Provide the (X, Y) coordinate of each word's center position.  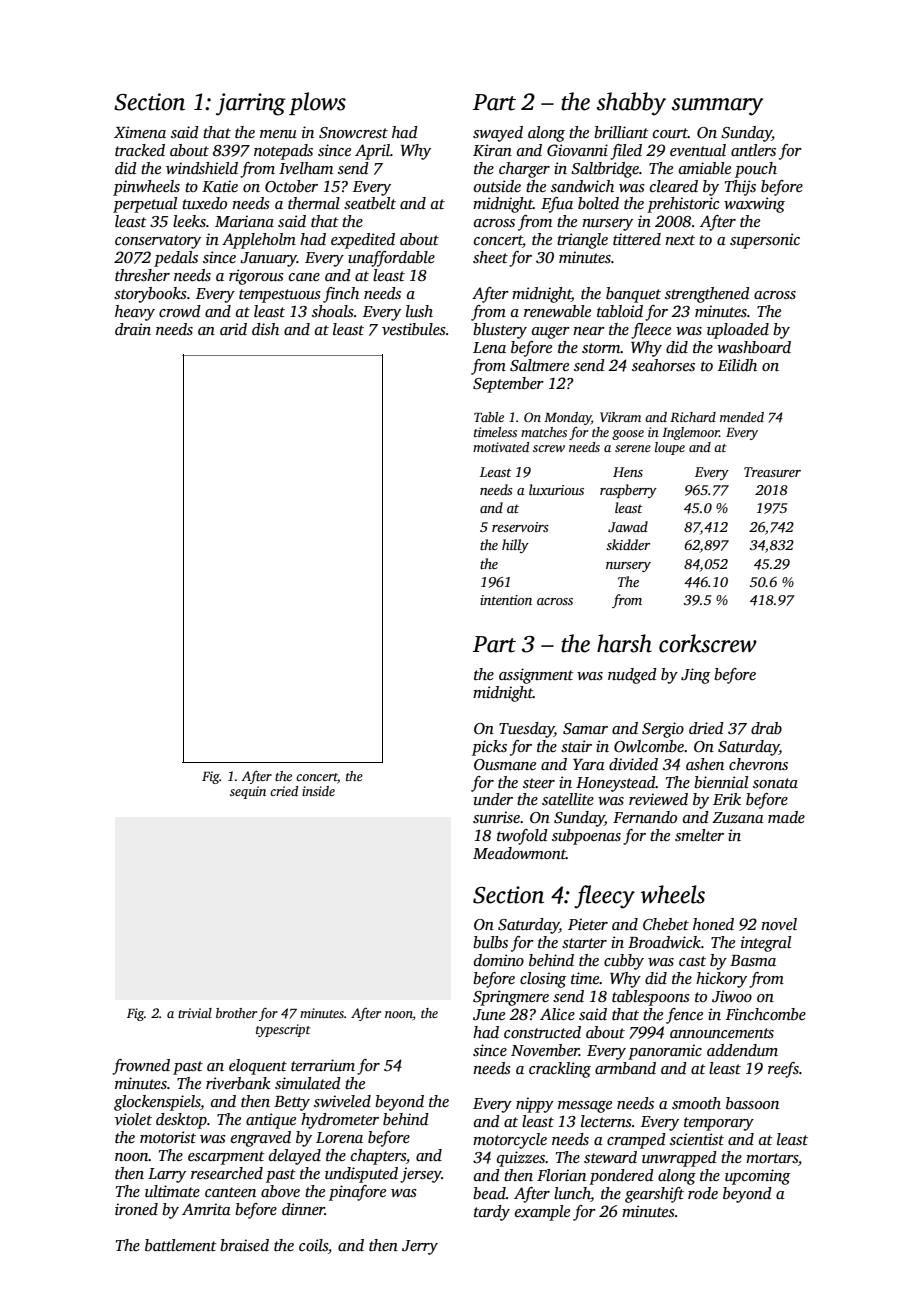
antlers (753, 150)
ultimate (172, 1191)
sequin (248, 792)
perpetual (145, 205)
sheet (490, 257)
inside (318, 791)
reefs (783, 1070)
